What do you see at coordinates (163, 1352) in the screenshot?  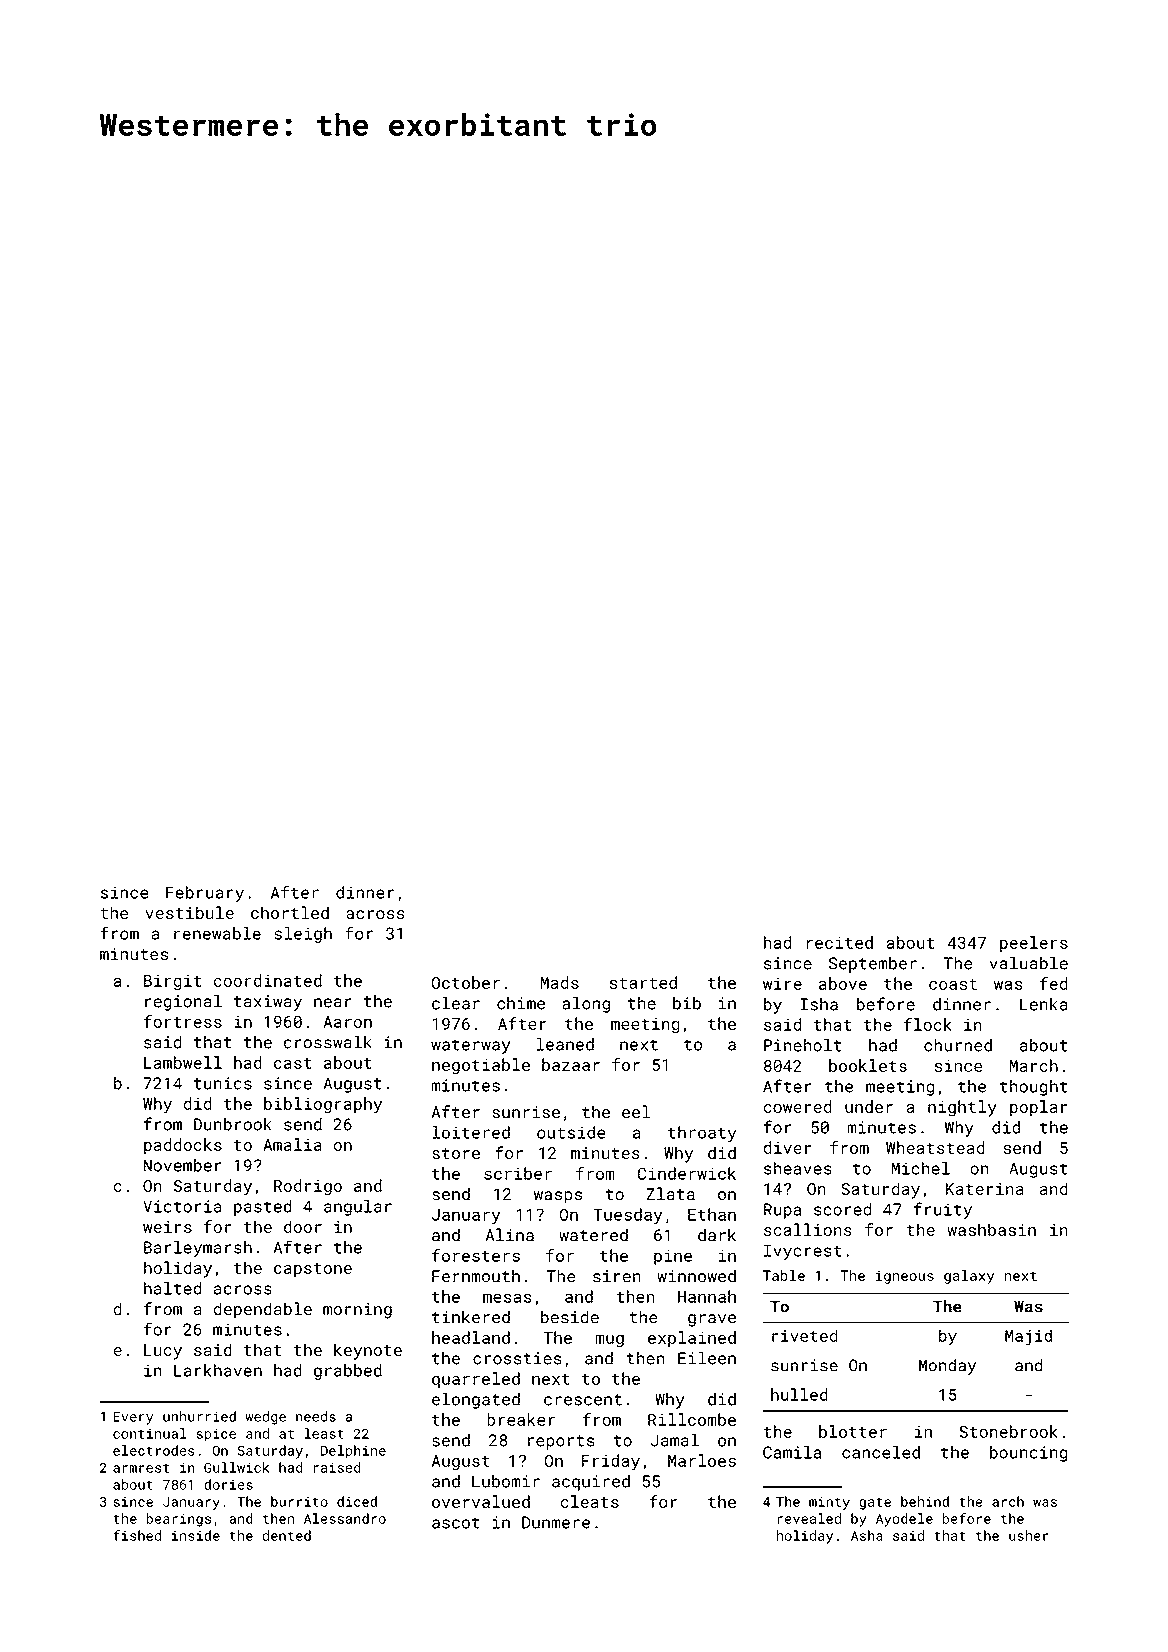 I see `Lucy` at bounding box center [163, 1352].
